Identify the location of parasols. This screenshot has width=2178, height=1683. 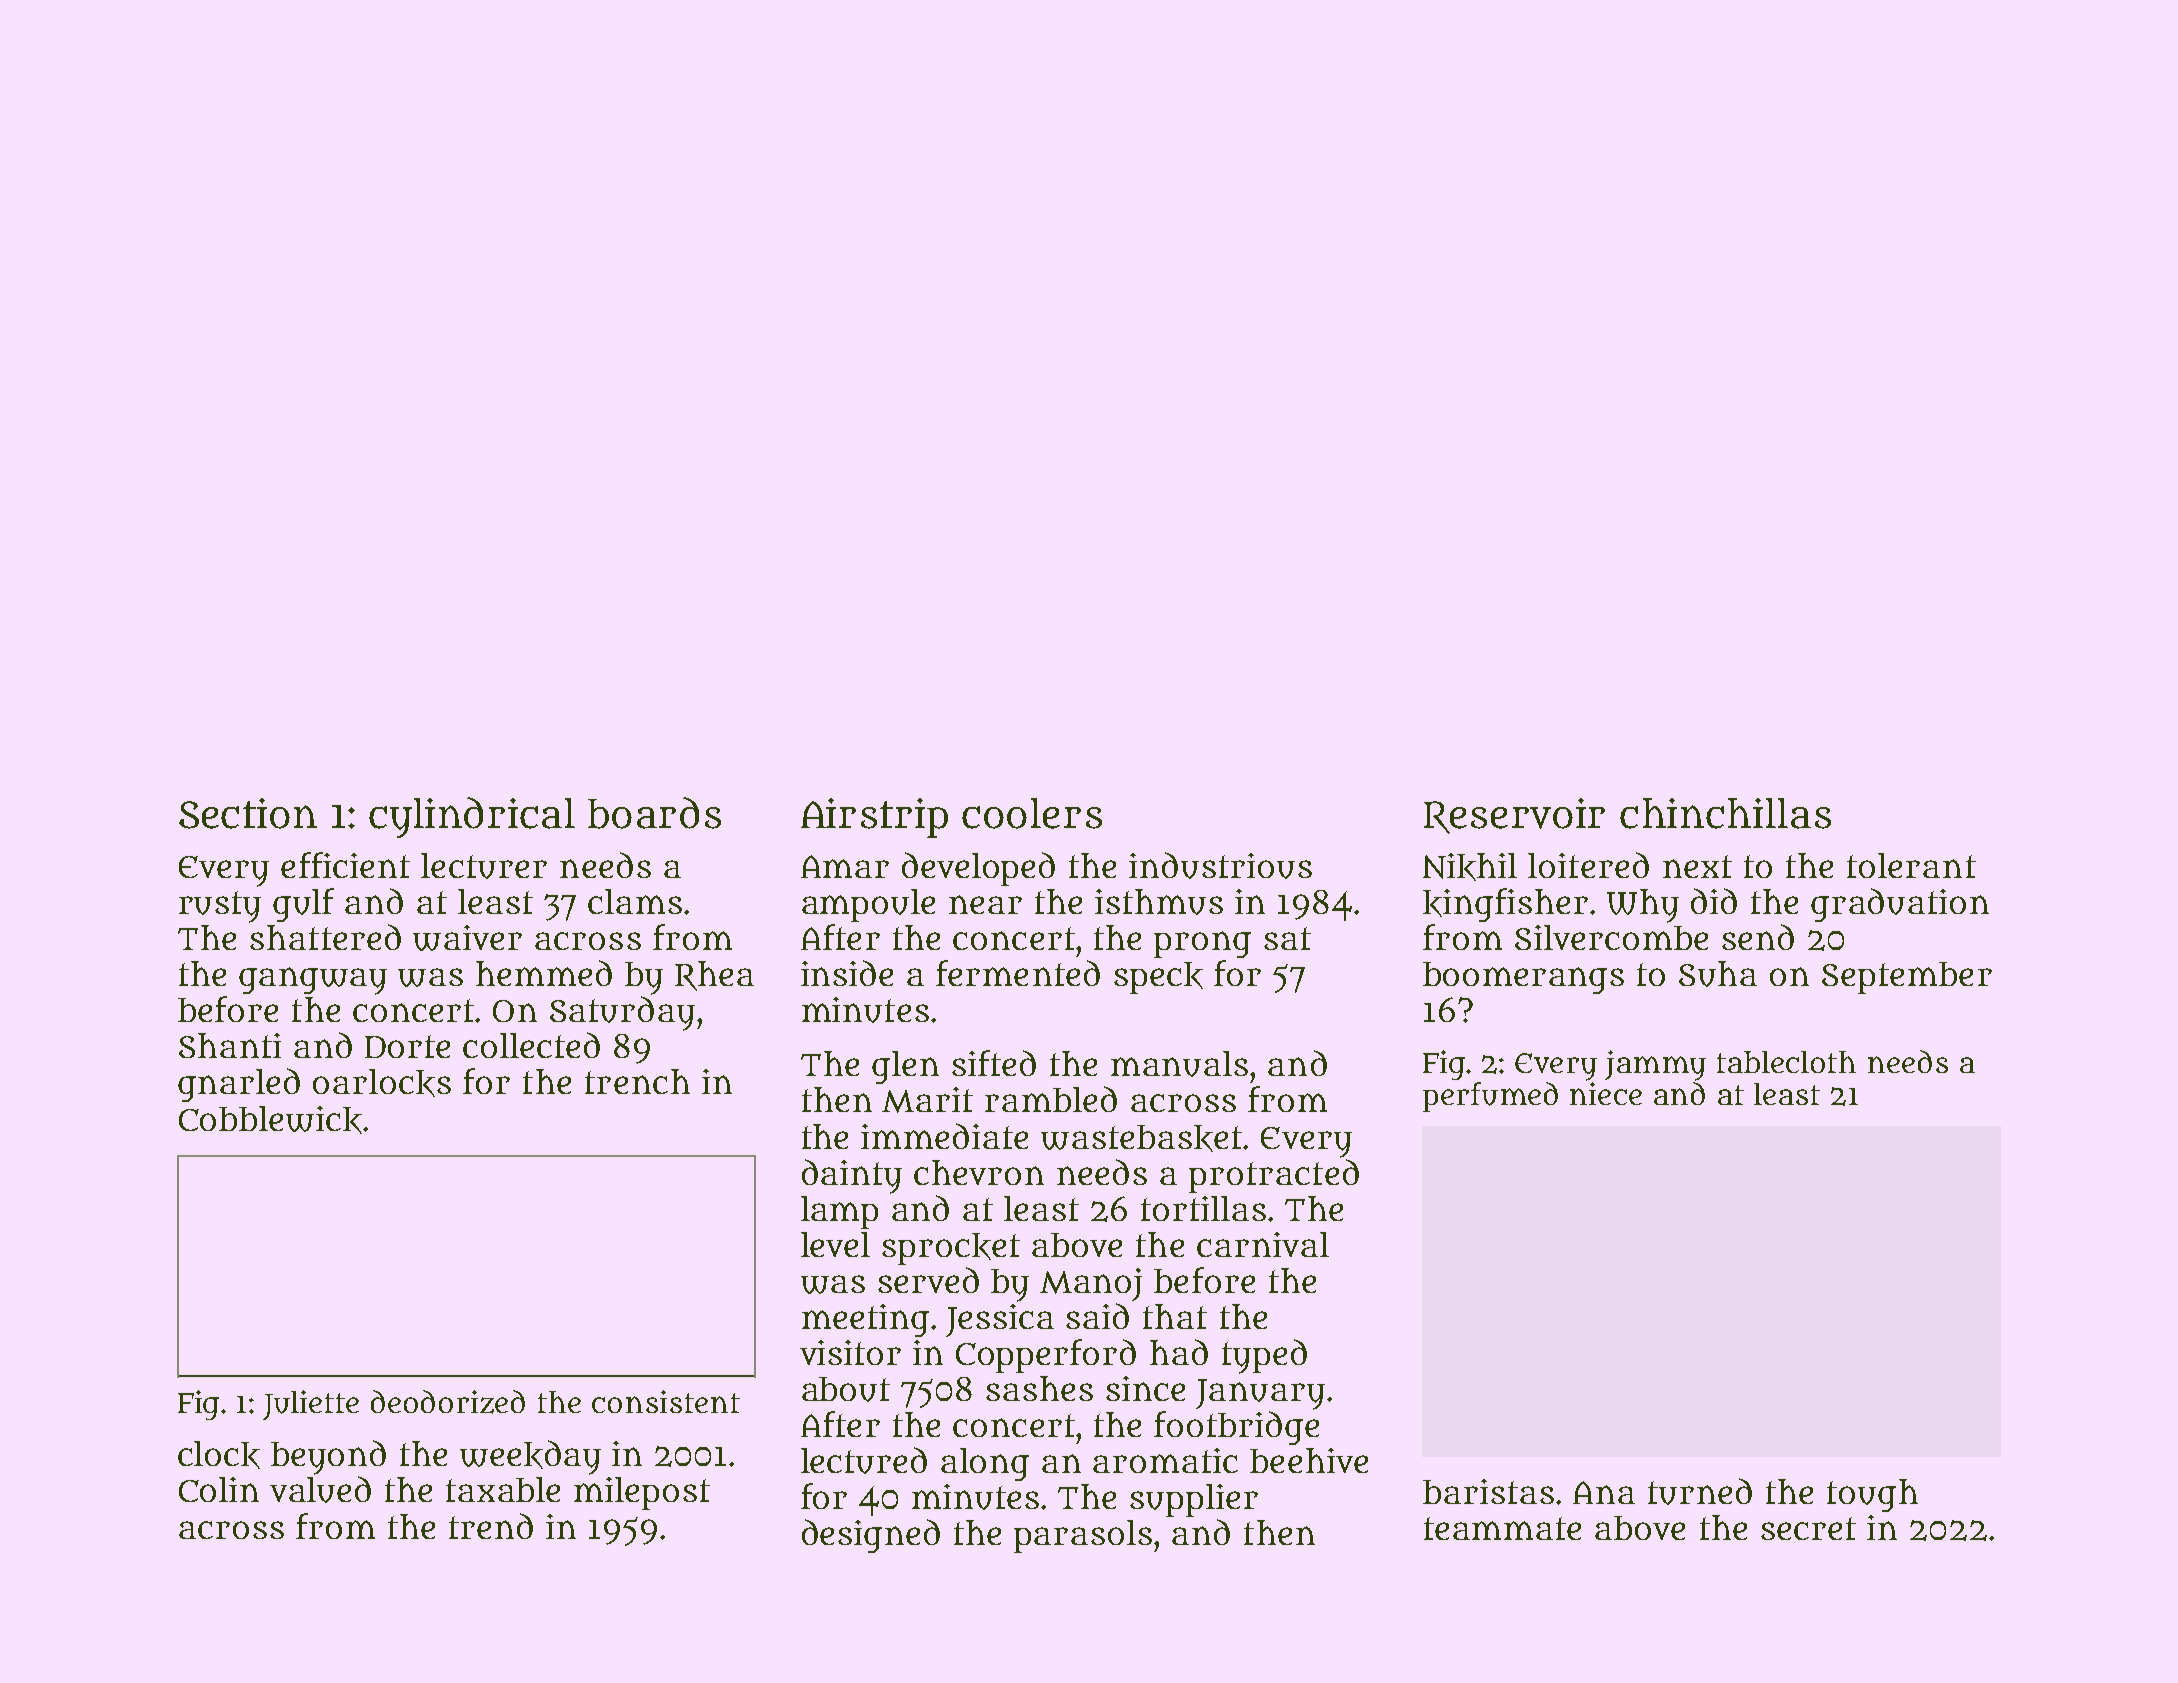
(1083, 1536).
